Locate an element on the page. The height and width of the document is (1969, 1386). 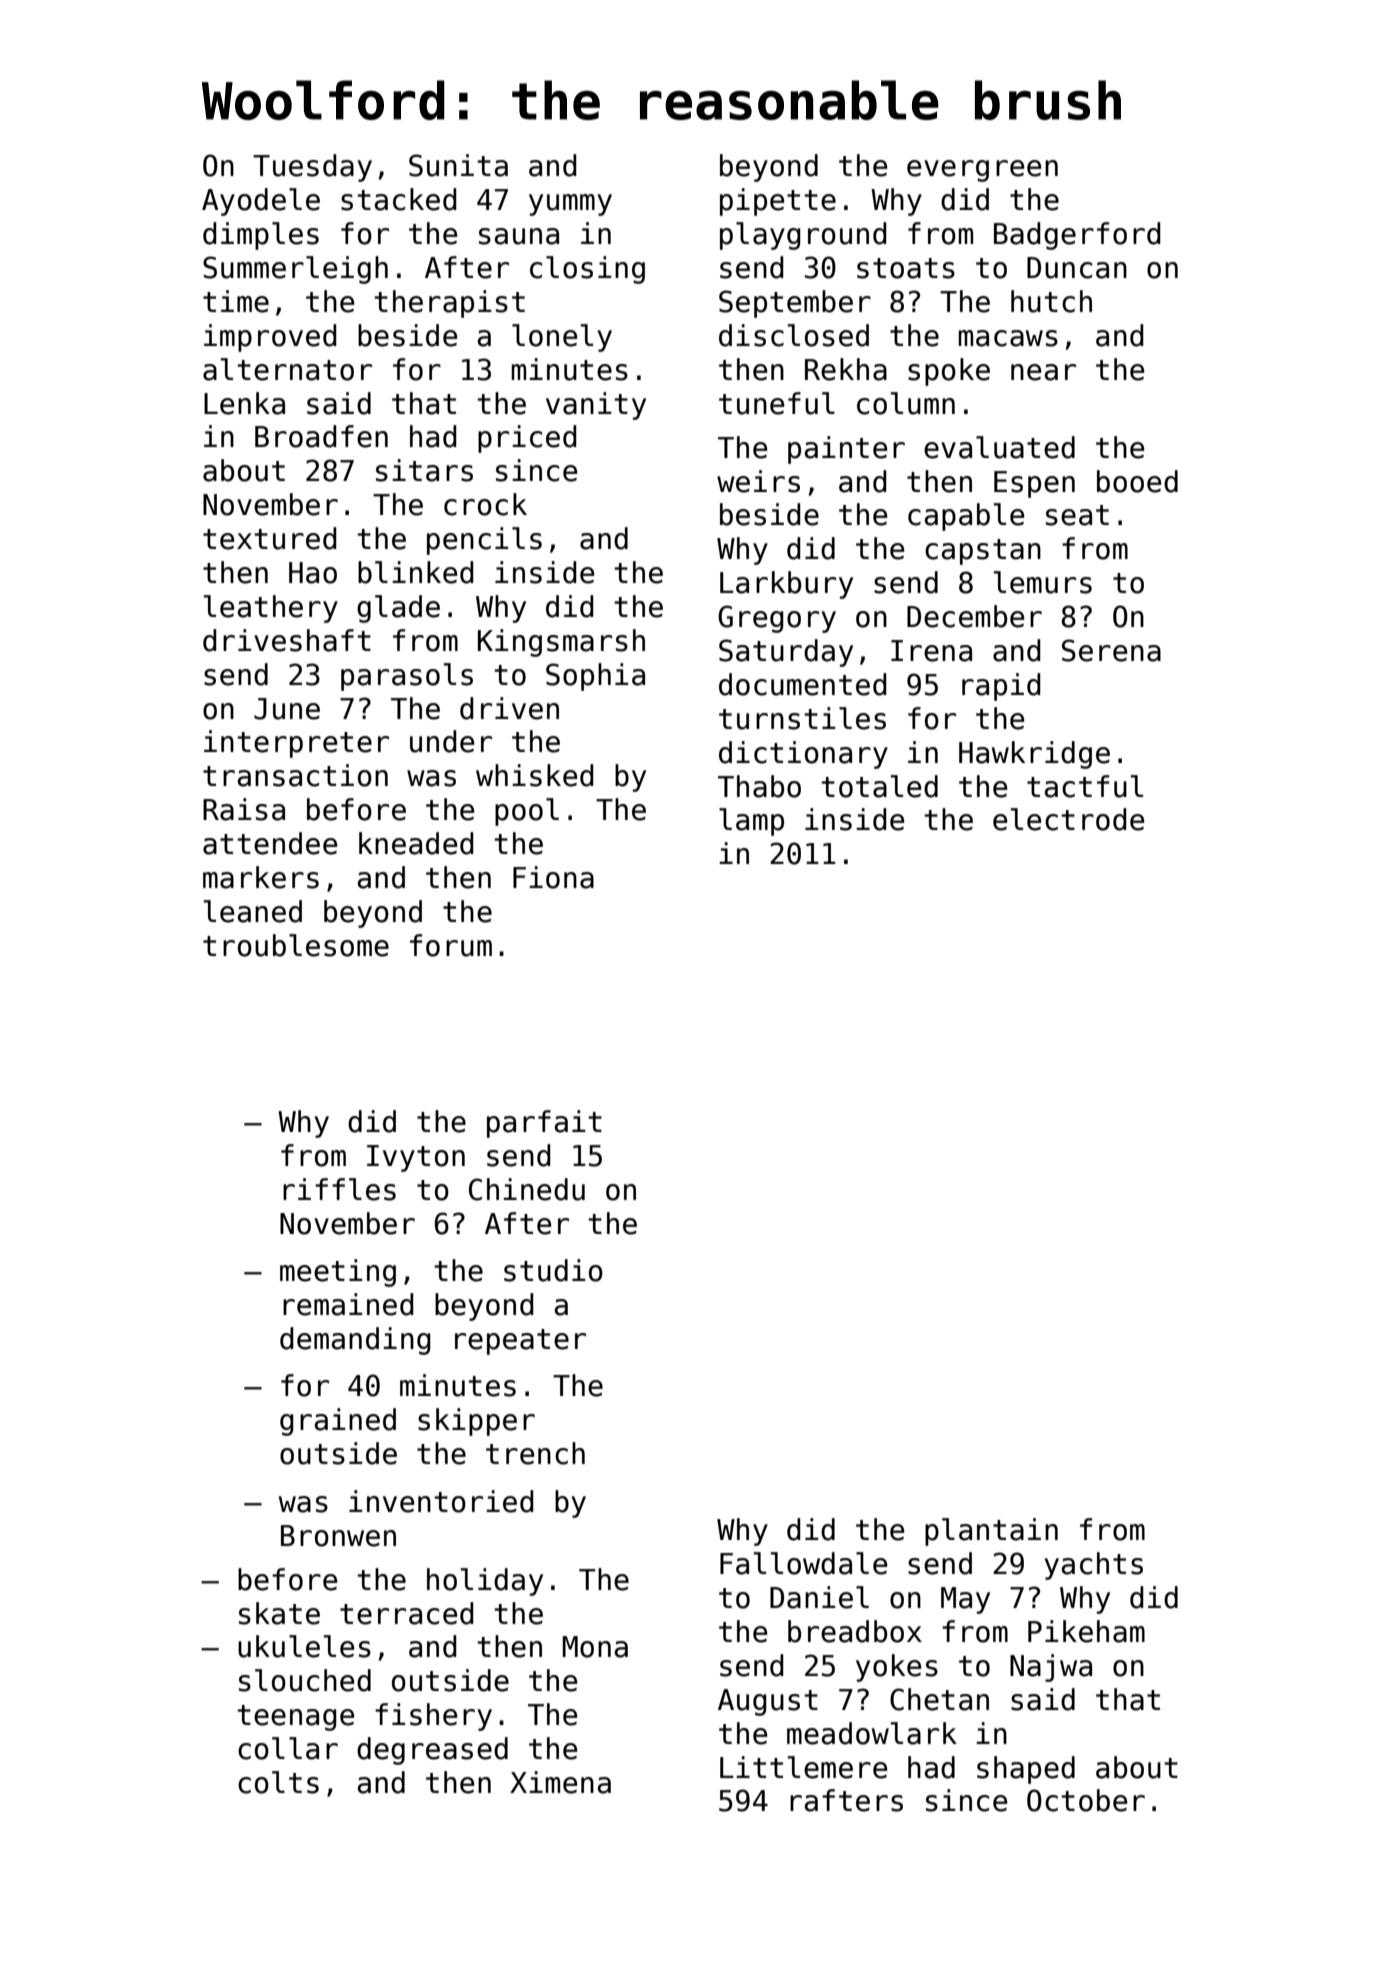
electrode is located at coordinates (1068, 819).
